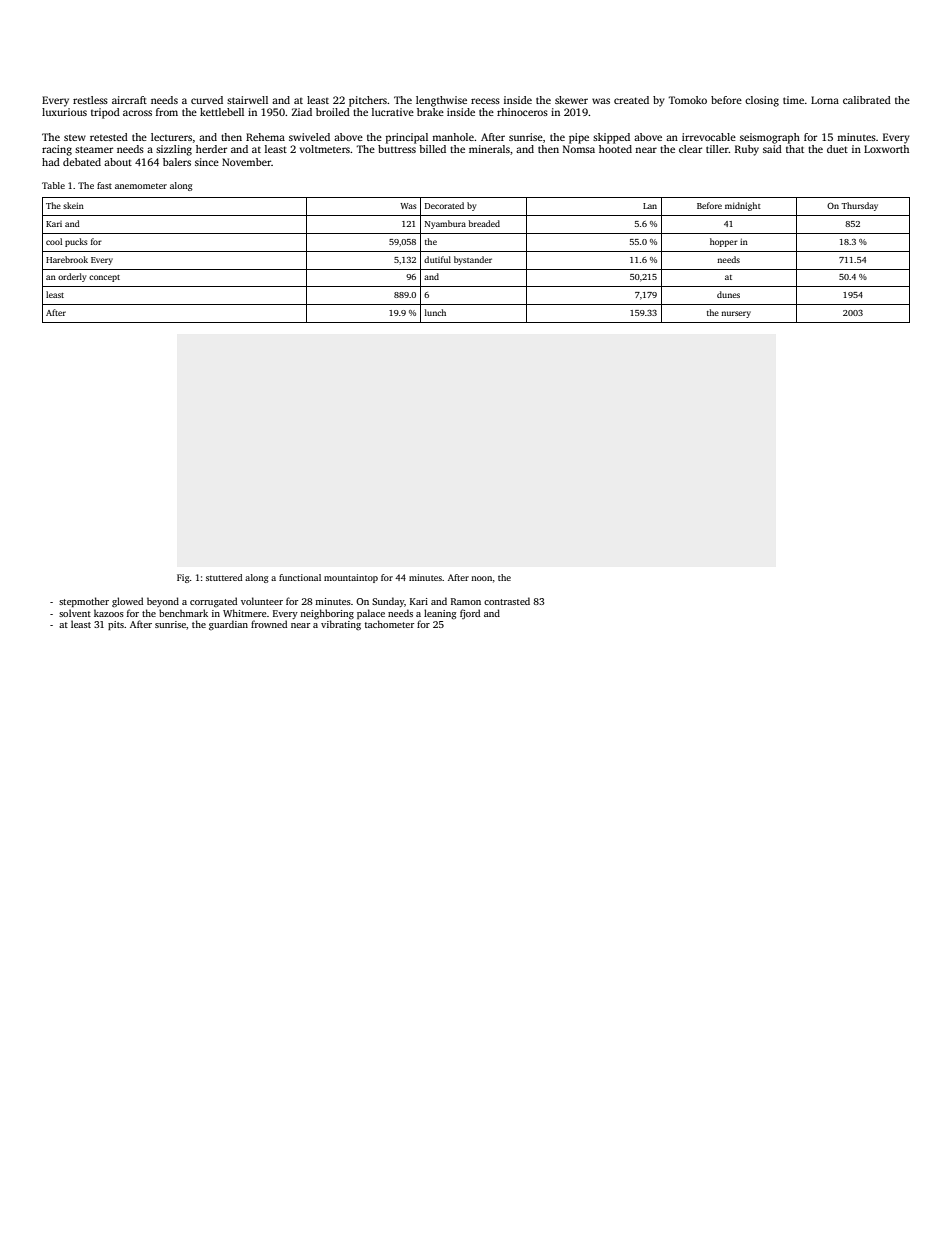 The image size is (952, 1233). Describe the element at coordinates (687, 100) in the screenshot. I see `Tomoko` at that location.
